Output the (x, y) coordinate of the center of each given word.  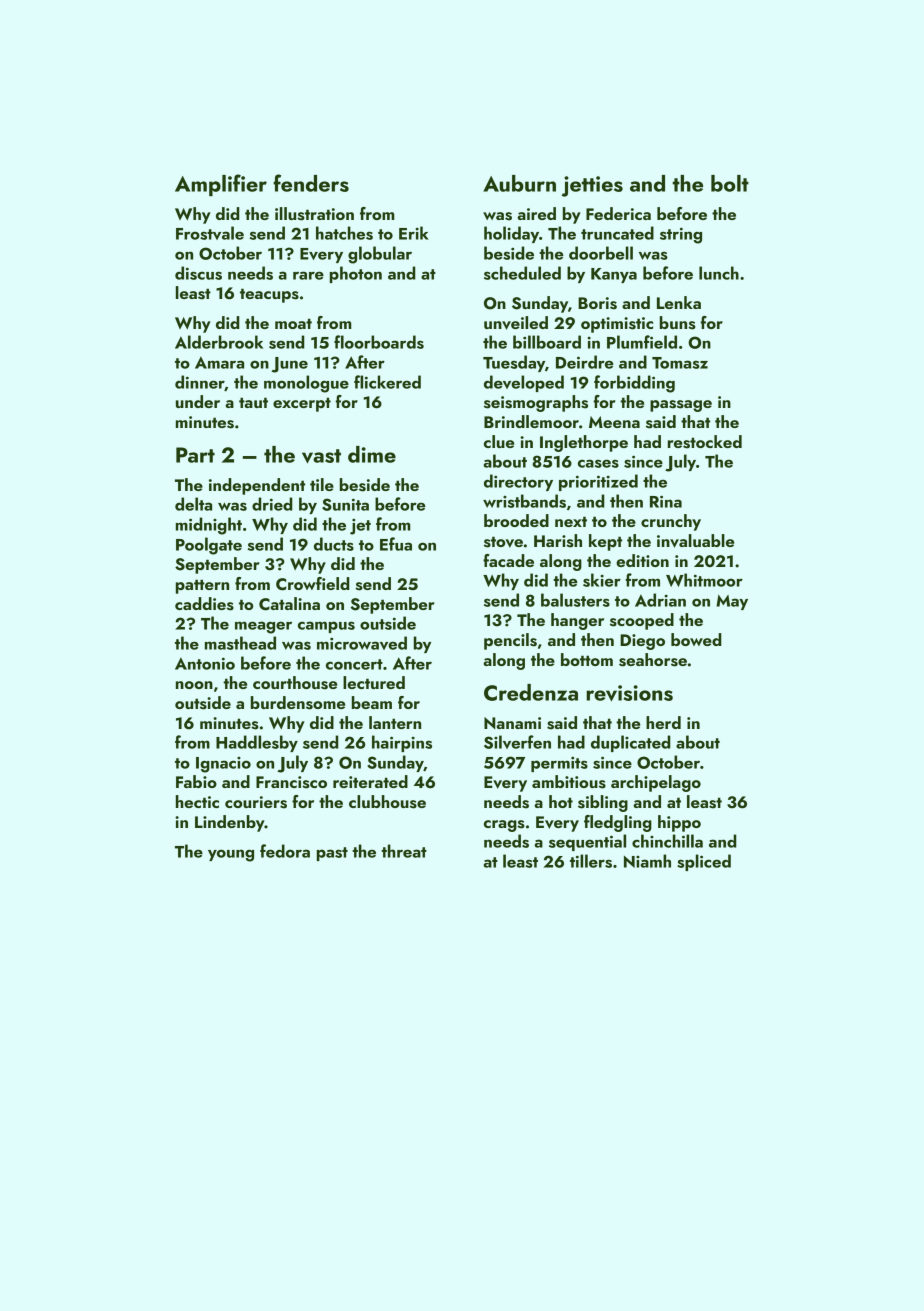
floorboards (379, 342)
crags (504, 826)
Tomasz (680, 363)
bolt (730, 183)
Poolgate (209, 546)
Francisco (291, 782)
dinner (200, 383)
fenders (311, 183)
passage (681, 406)
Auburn (519, 183)
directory (518, 482)
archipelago (656, 783)
